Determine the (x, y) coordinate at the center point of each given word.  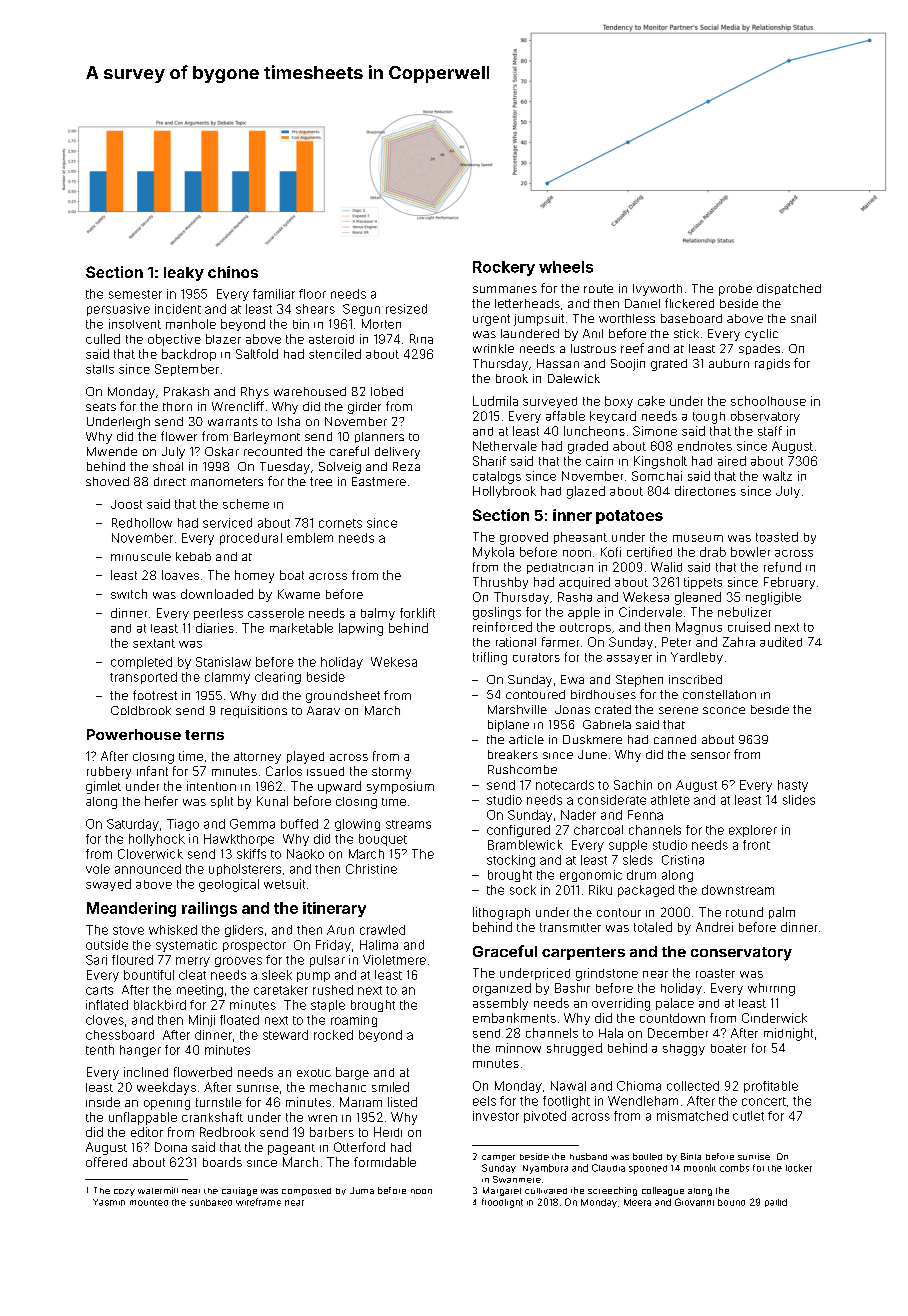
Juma (362, 1190)
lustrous (593, 348)
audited (781, 642)
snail (803, 318)
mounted (149, 1203)
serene (678, 710)
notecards (565, 785)
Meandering (131, 909)
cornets (340, 523)
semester (135, 294)
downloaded (217, 594)
